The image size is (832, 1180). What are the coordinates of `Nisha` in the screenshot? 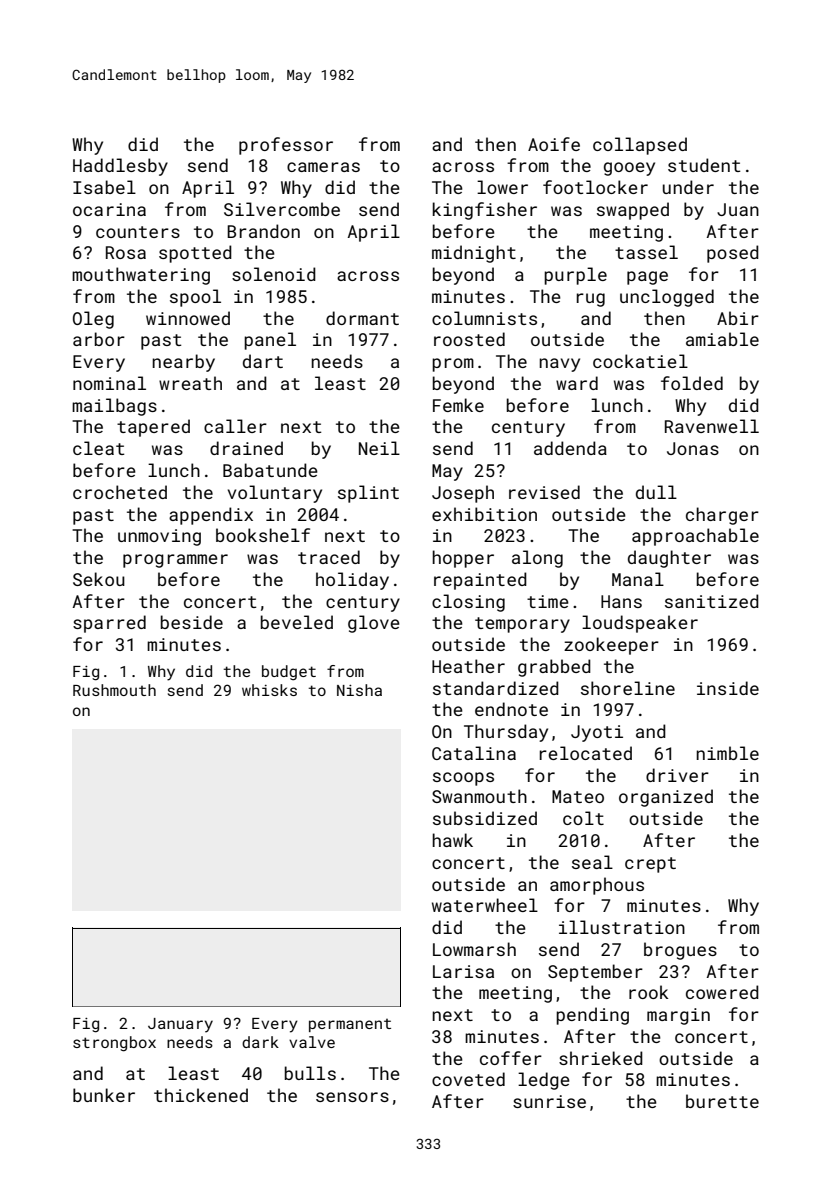 It's located at (359, 690).
